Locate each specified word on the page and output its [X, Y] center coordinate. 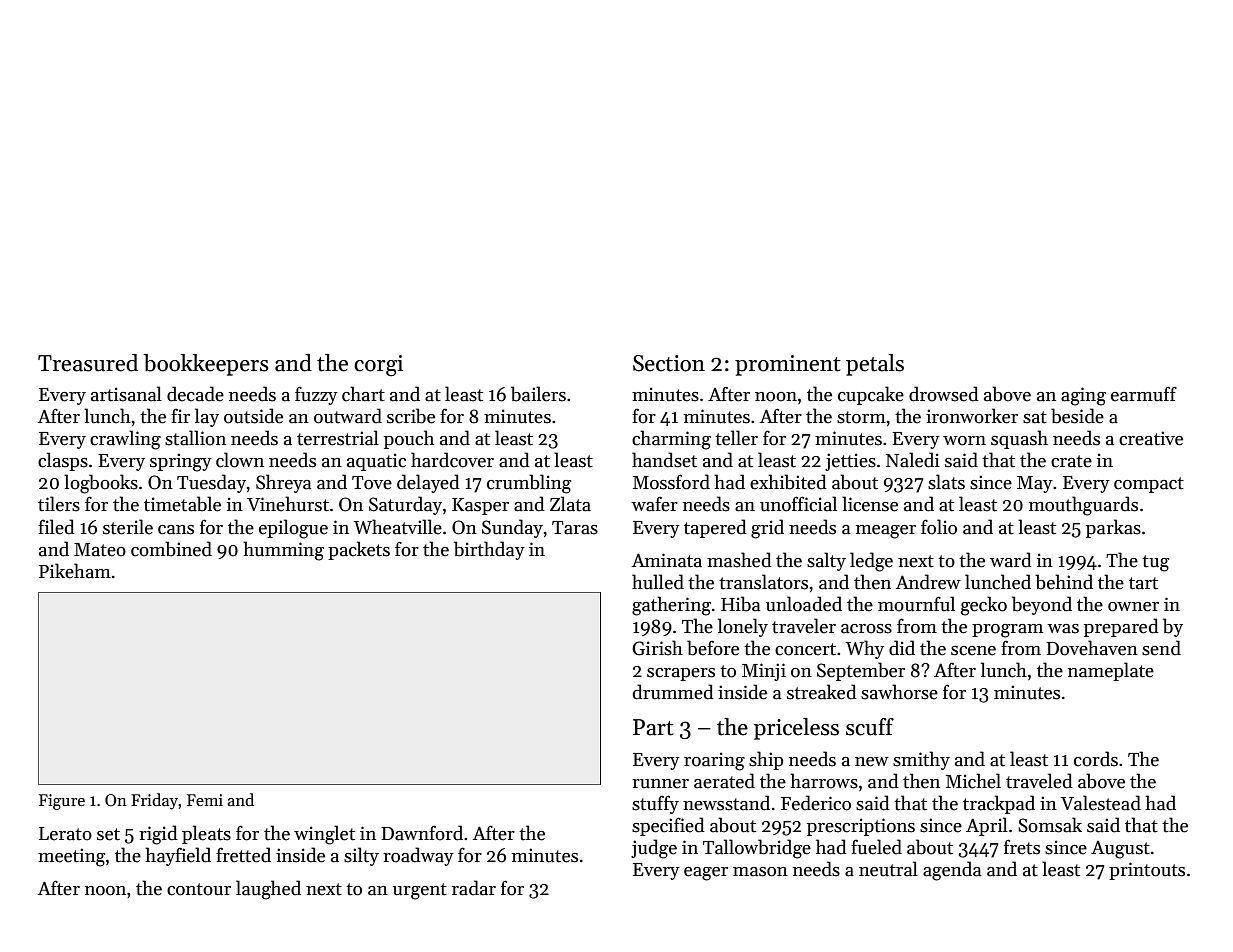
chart [363, 394]
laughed [268, 890]
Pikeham [75, 571]
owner [1133, 607]
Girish [657, 648]
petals [875, 365]
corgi [378, 366]
